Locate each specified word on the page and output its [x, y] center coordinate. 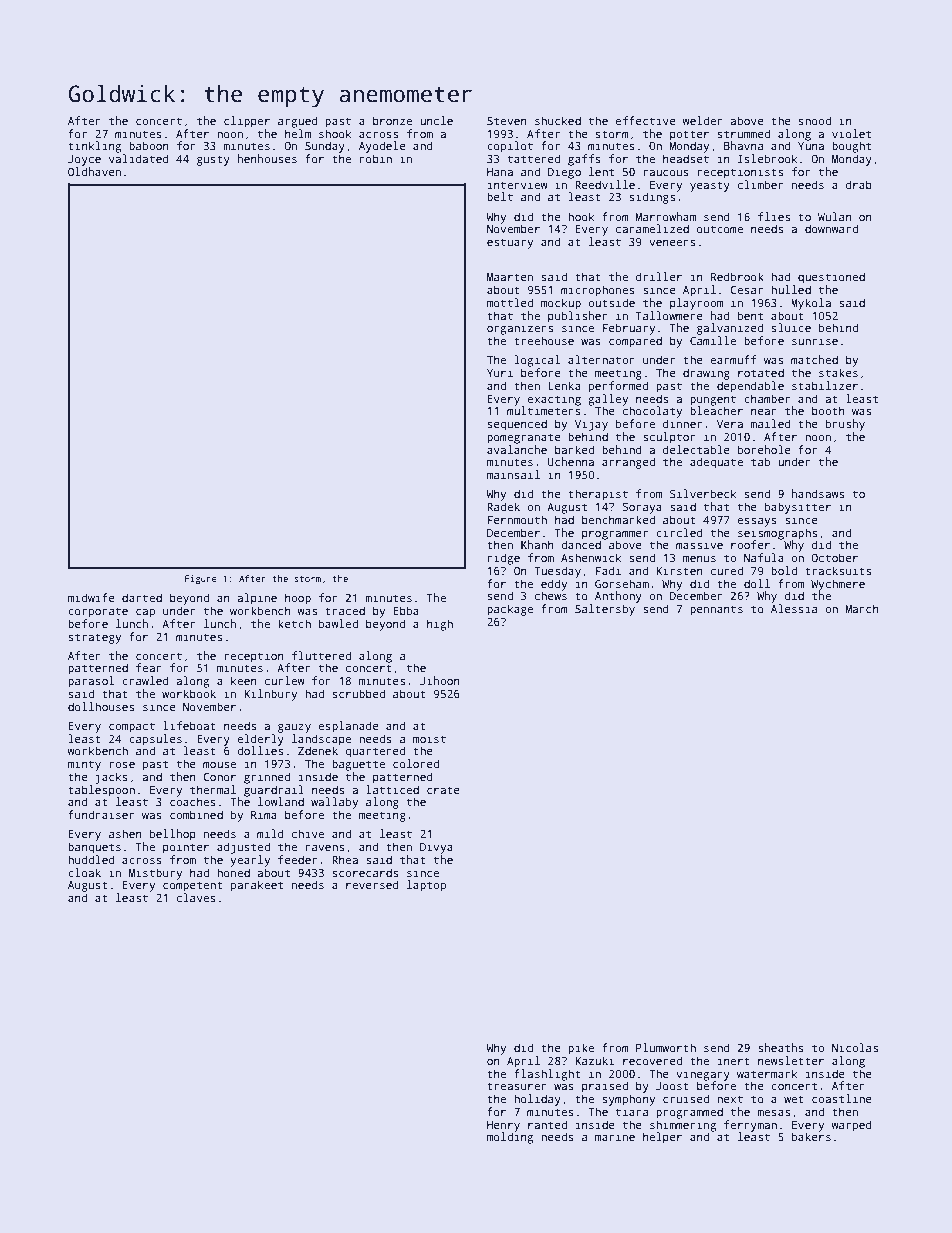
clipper [247, 122]
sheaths [781, 1047]
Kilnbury [270, 695]
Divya [436, 848]
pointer [186, 848]
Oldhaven [94, 171]
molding [510, 1138]
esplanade [348, 727]
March [862, 608]
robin [376, 158]
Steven [507, 120]
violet [851, 133]
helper [662, 1138]
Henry [503, 1126]
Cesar [746, 289]
